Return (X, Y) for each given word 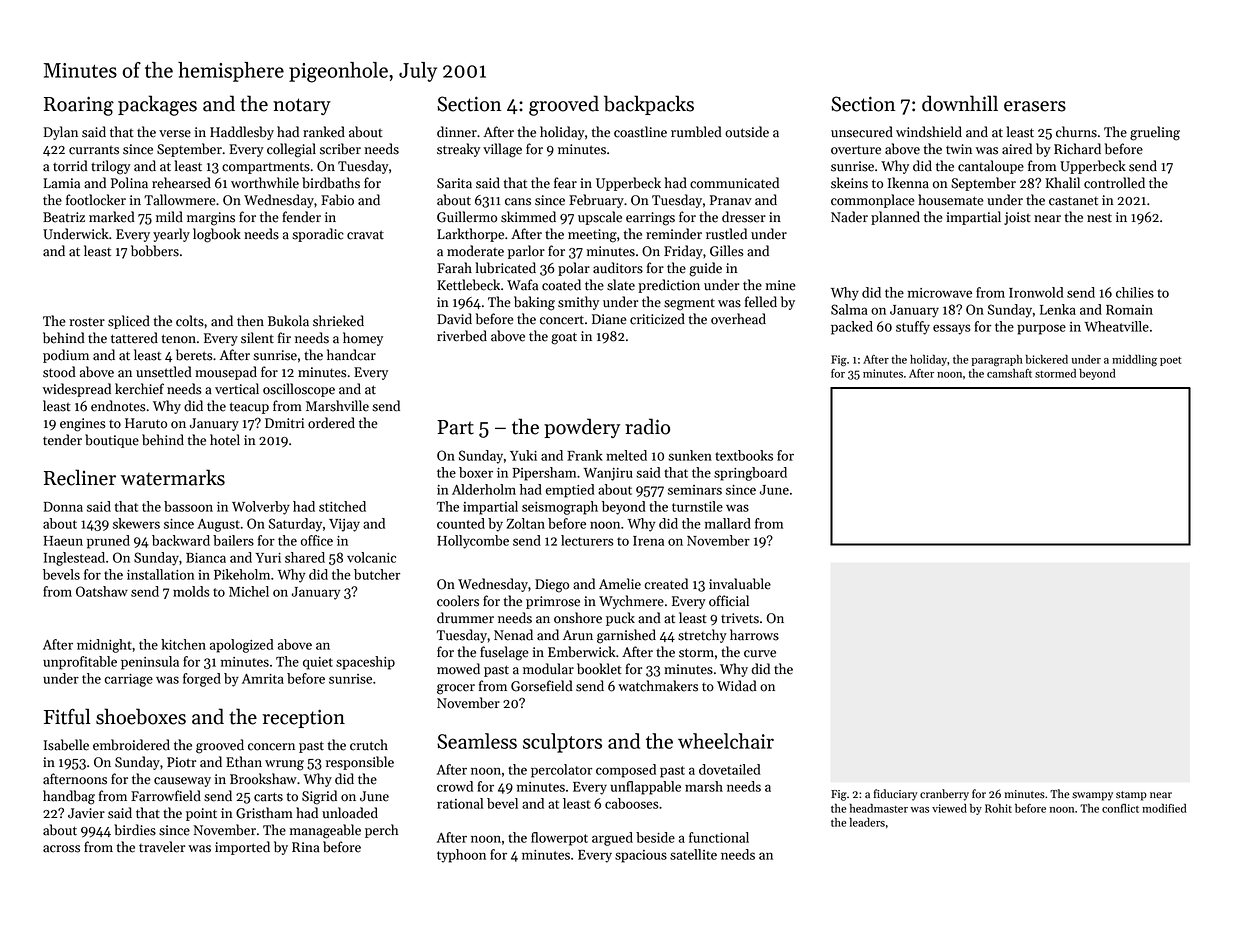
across (61, 849)
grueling (1155, 133)
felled (761, 302)
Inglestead (74, 559)
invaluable (740, 584)
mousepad (226, 373)
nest (1099, 218)
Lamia (61, 183)
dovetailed (730, 769)
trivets (740, 618)
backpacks (649, 105)
